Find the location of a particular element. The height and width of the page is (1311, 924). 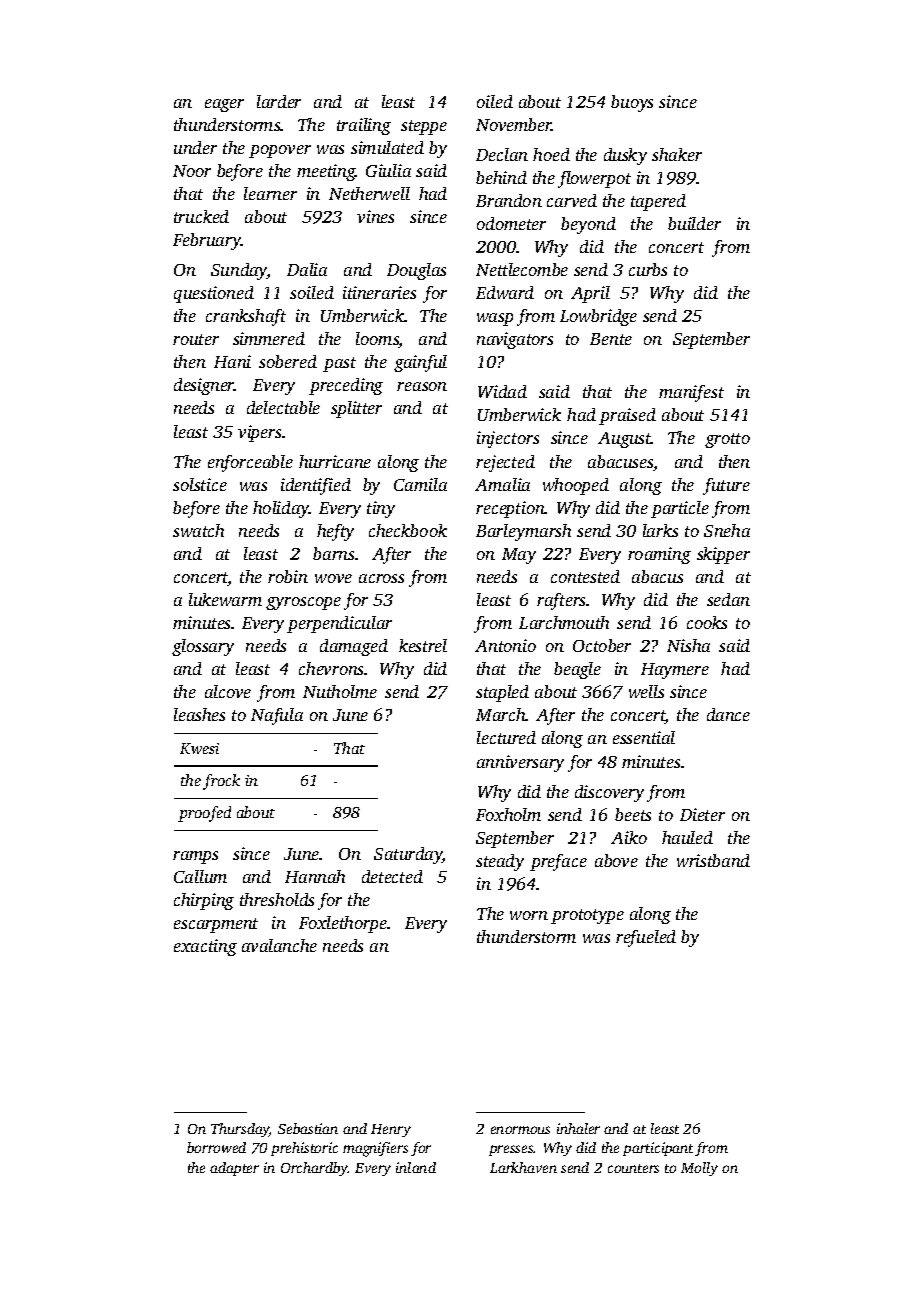

Bente is located at coordinates (611, 339).
